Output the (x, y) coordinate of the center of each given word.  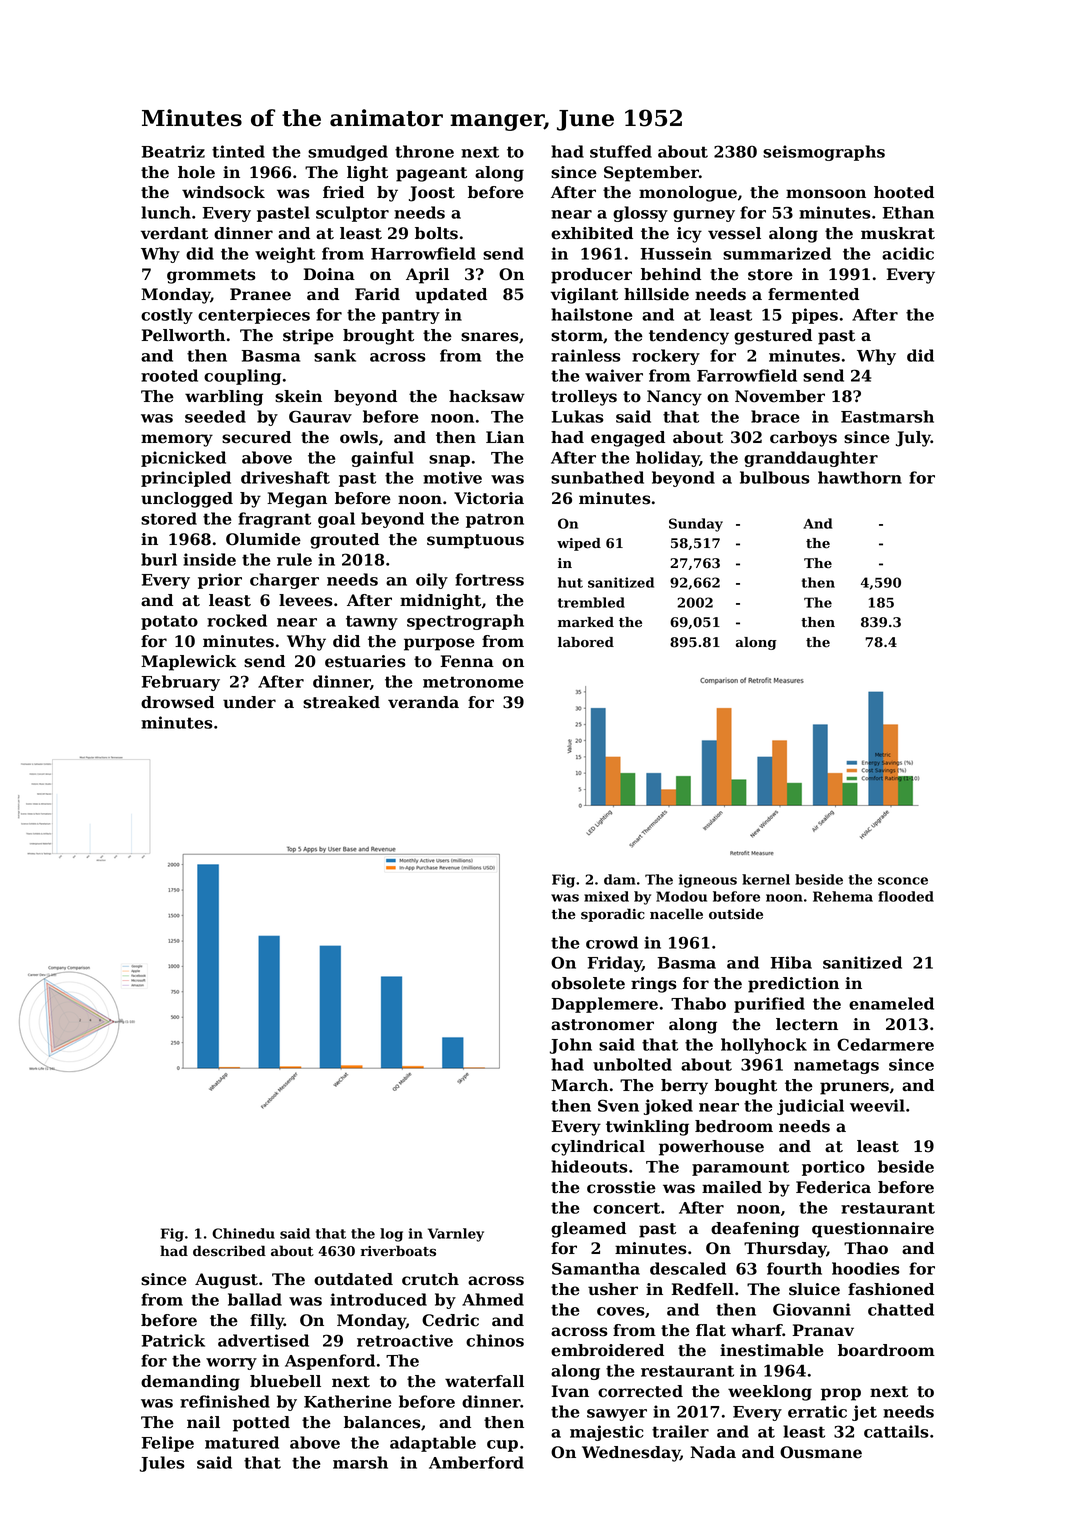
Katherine (348, 1401)
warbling (224, 398)
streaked (341, 702)
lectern (807, 1024)
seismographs (824, 153)
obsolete (588, 983)
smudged (348, 153)
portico (833, 1168)
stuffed (621, 151)
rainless (585, 355)
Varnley (456, 1235)
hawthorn (860, 477)
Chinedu (243, 1233)
